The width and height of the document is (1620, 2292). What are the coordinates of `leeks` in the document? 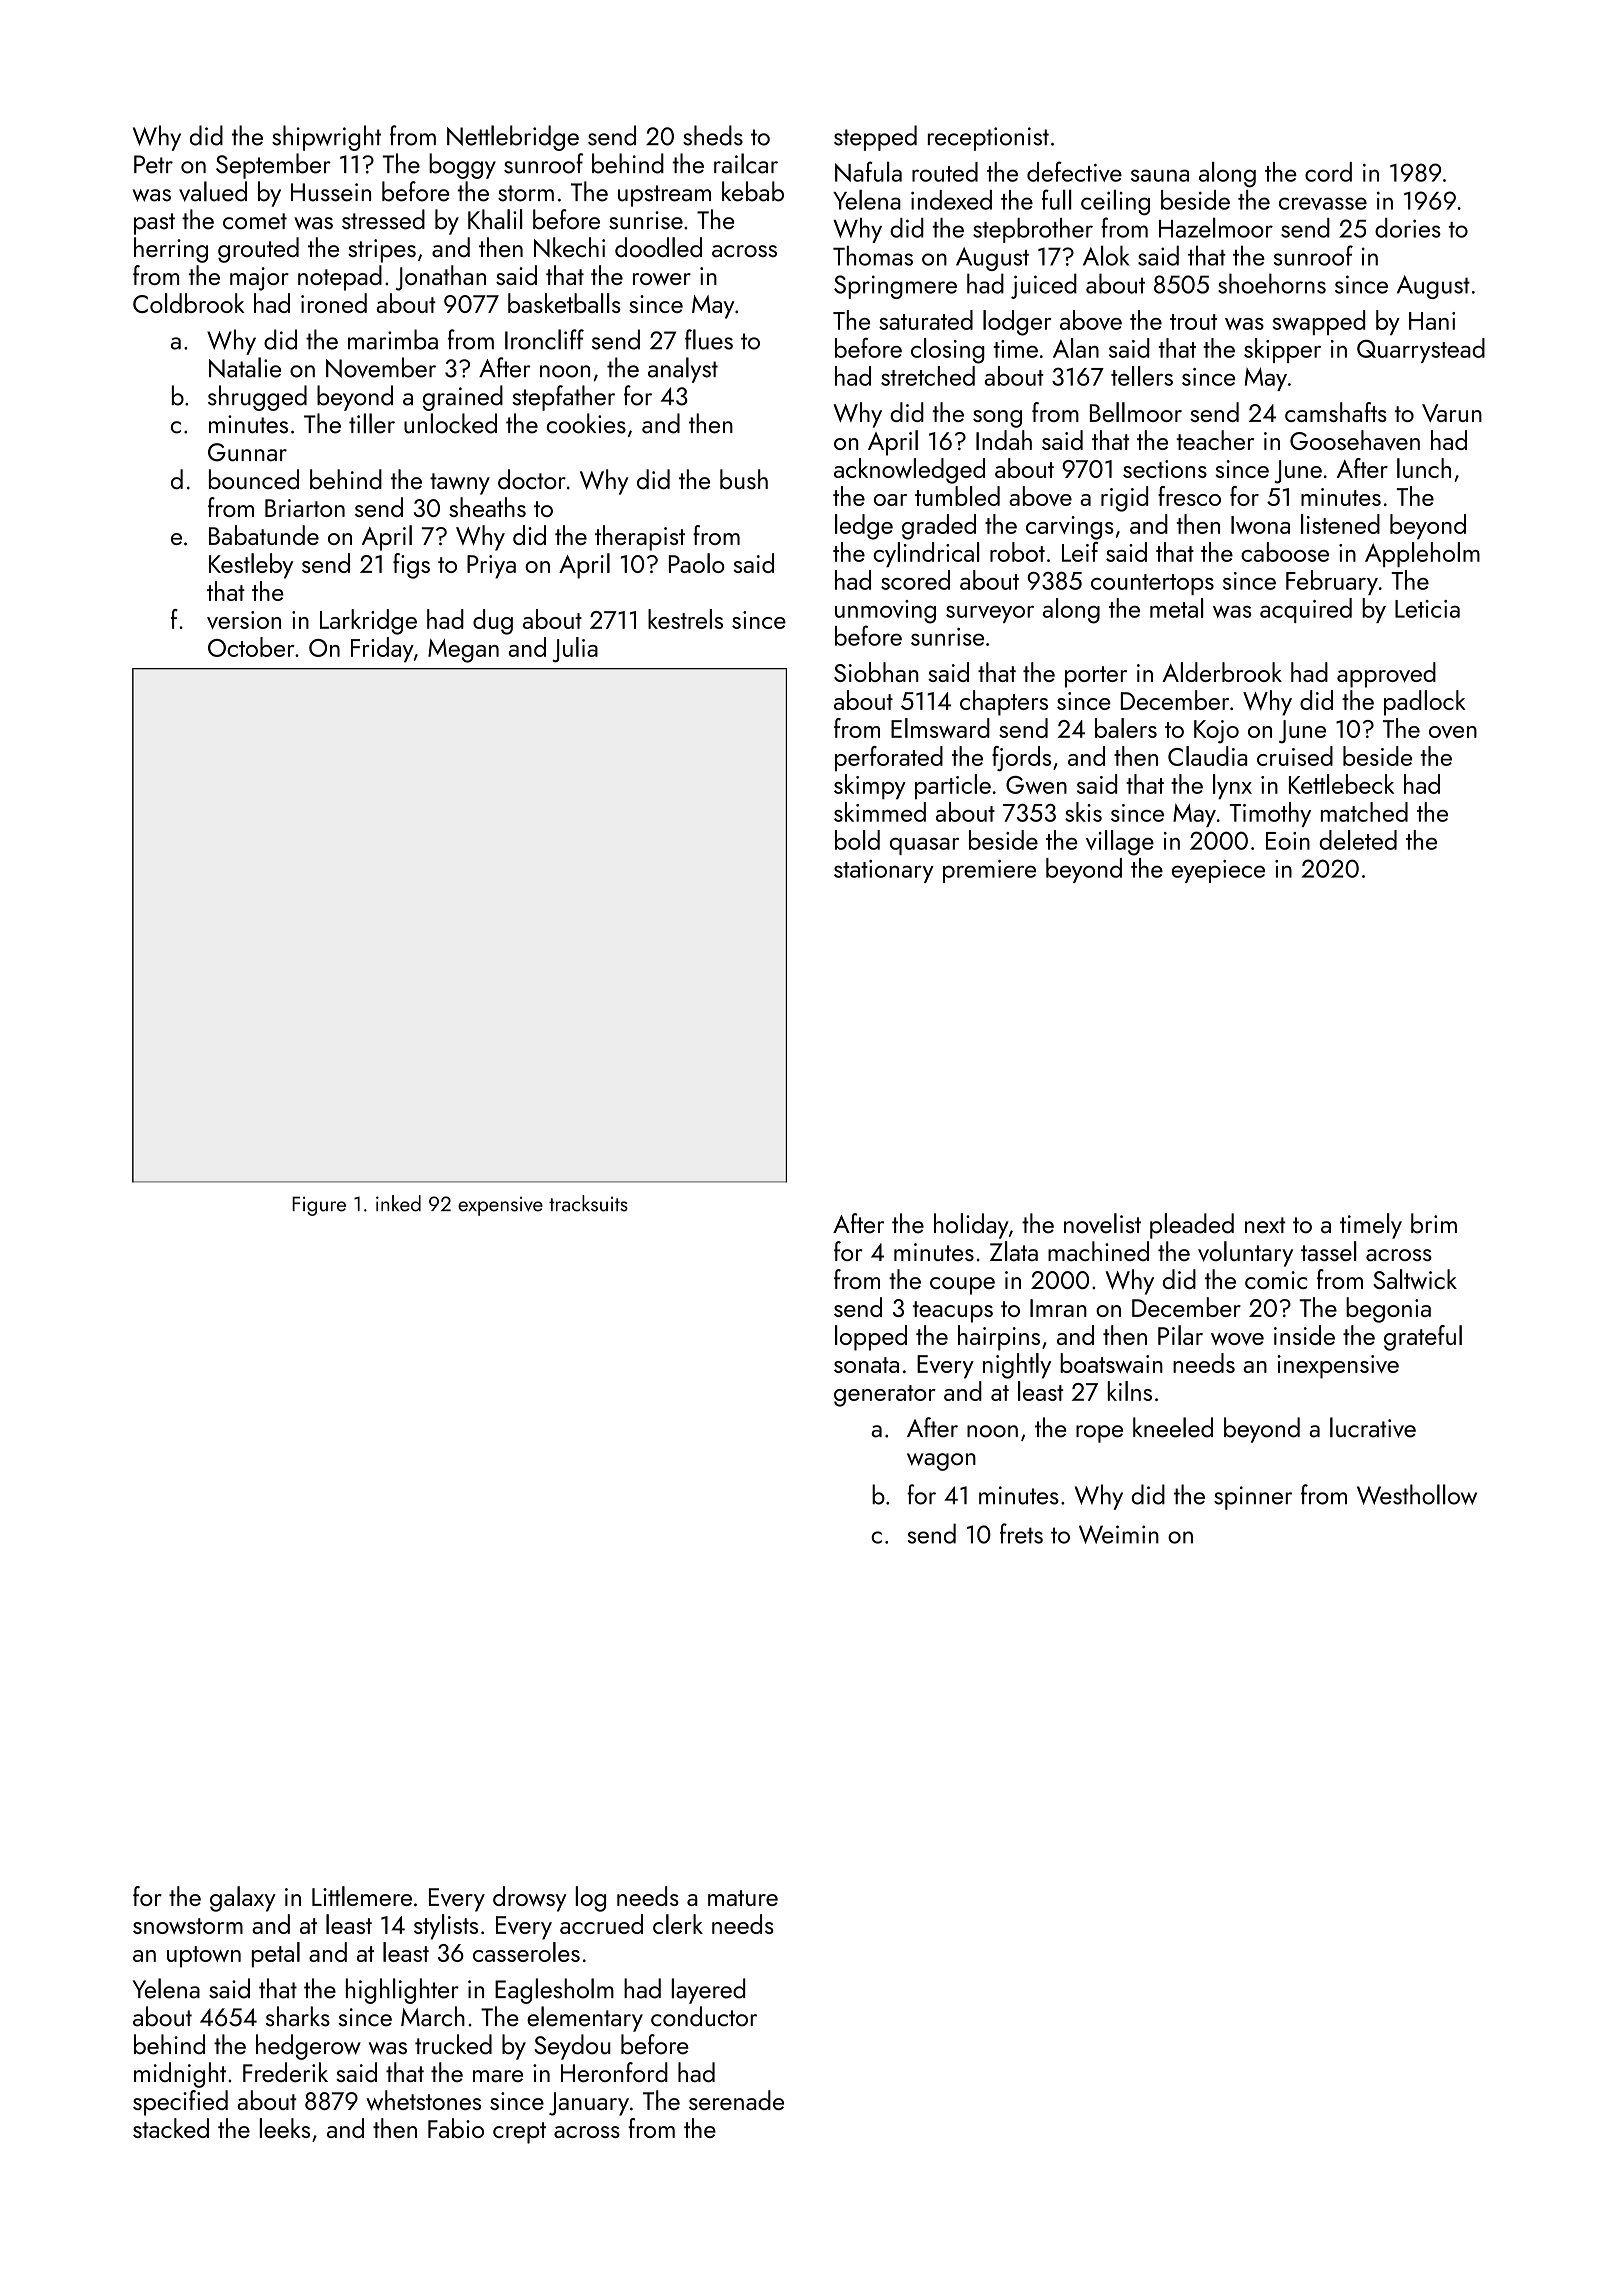 It's located at (284, 2128).
